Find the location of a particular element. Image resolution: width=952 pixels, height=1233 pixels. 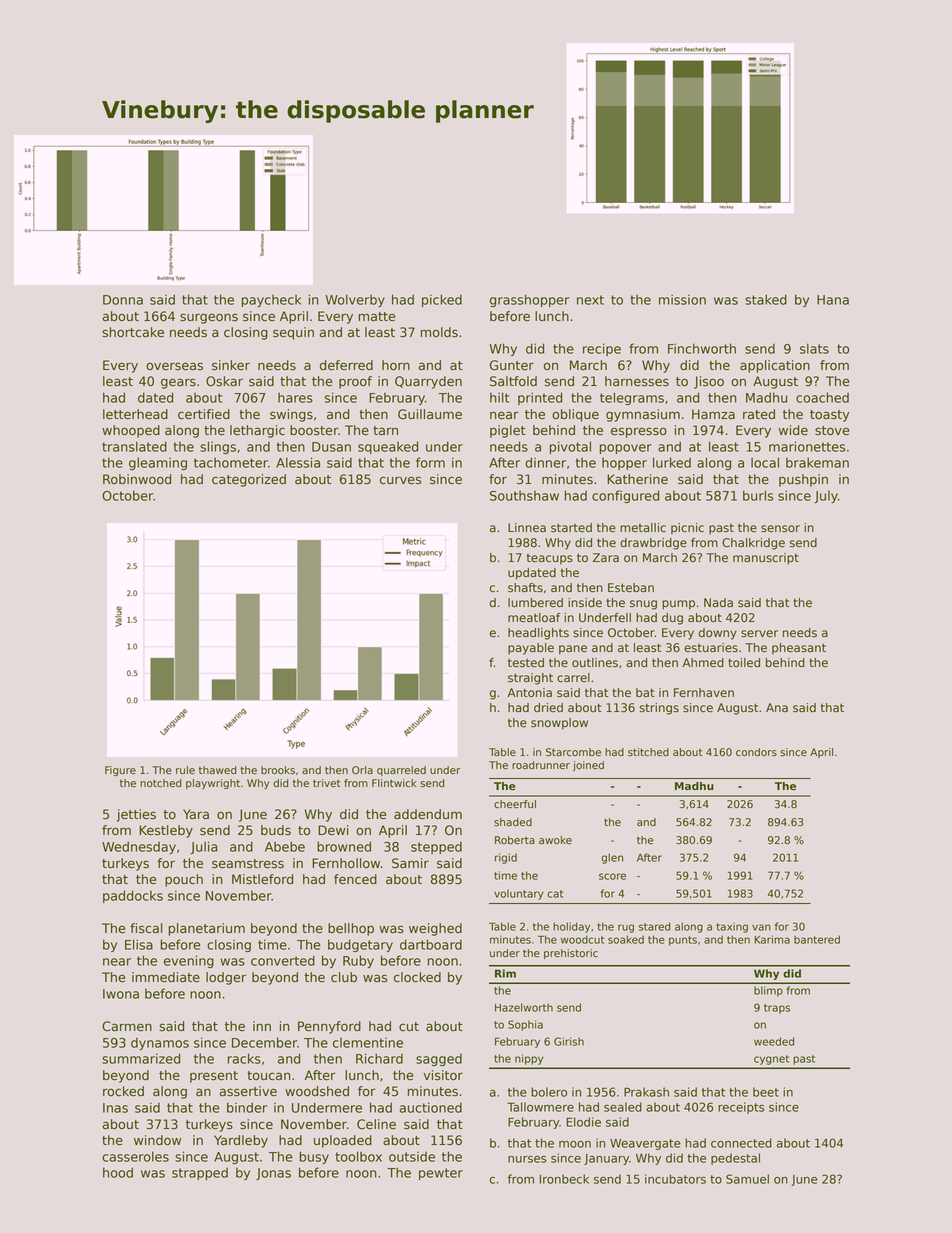

Donna is located at coordinates (123, 300).
